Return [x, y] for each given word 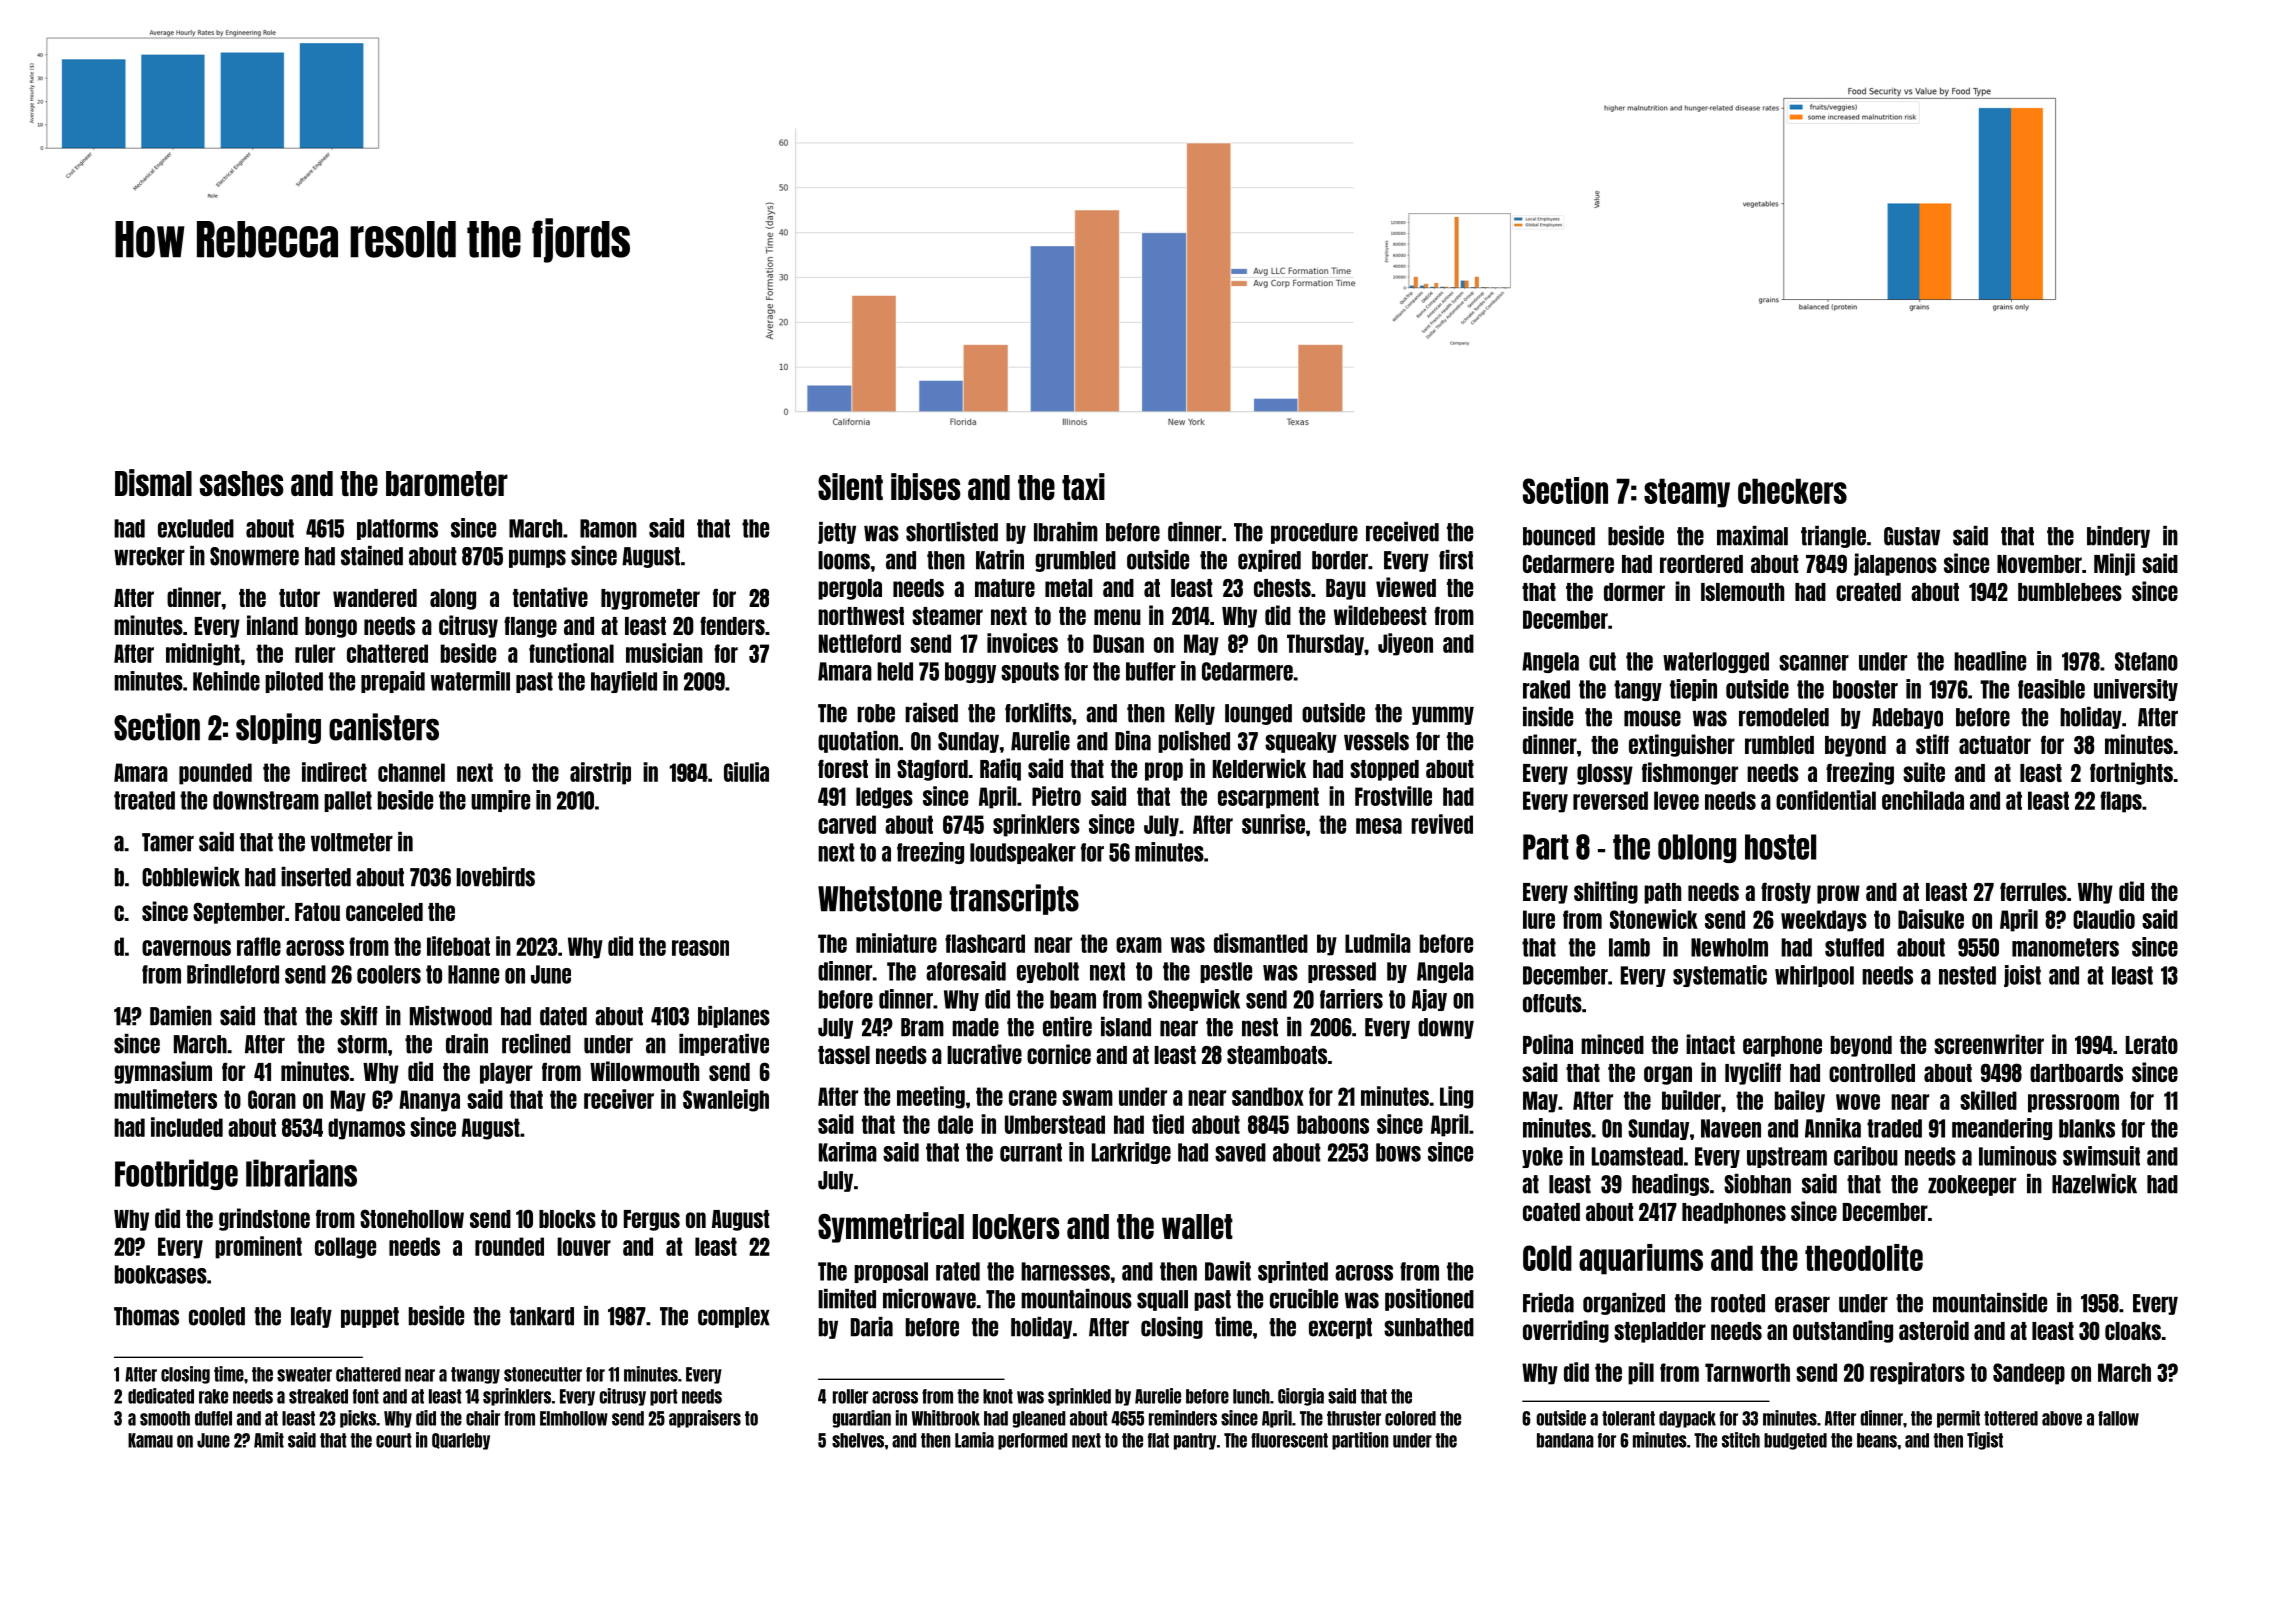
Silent [850, 486]
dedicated [161, 1396]
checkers [1792, 491]
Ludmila [1378, 943]
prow [1838, 894]
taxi [1083, 486]
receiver [619, 1099]
